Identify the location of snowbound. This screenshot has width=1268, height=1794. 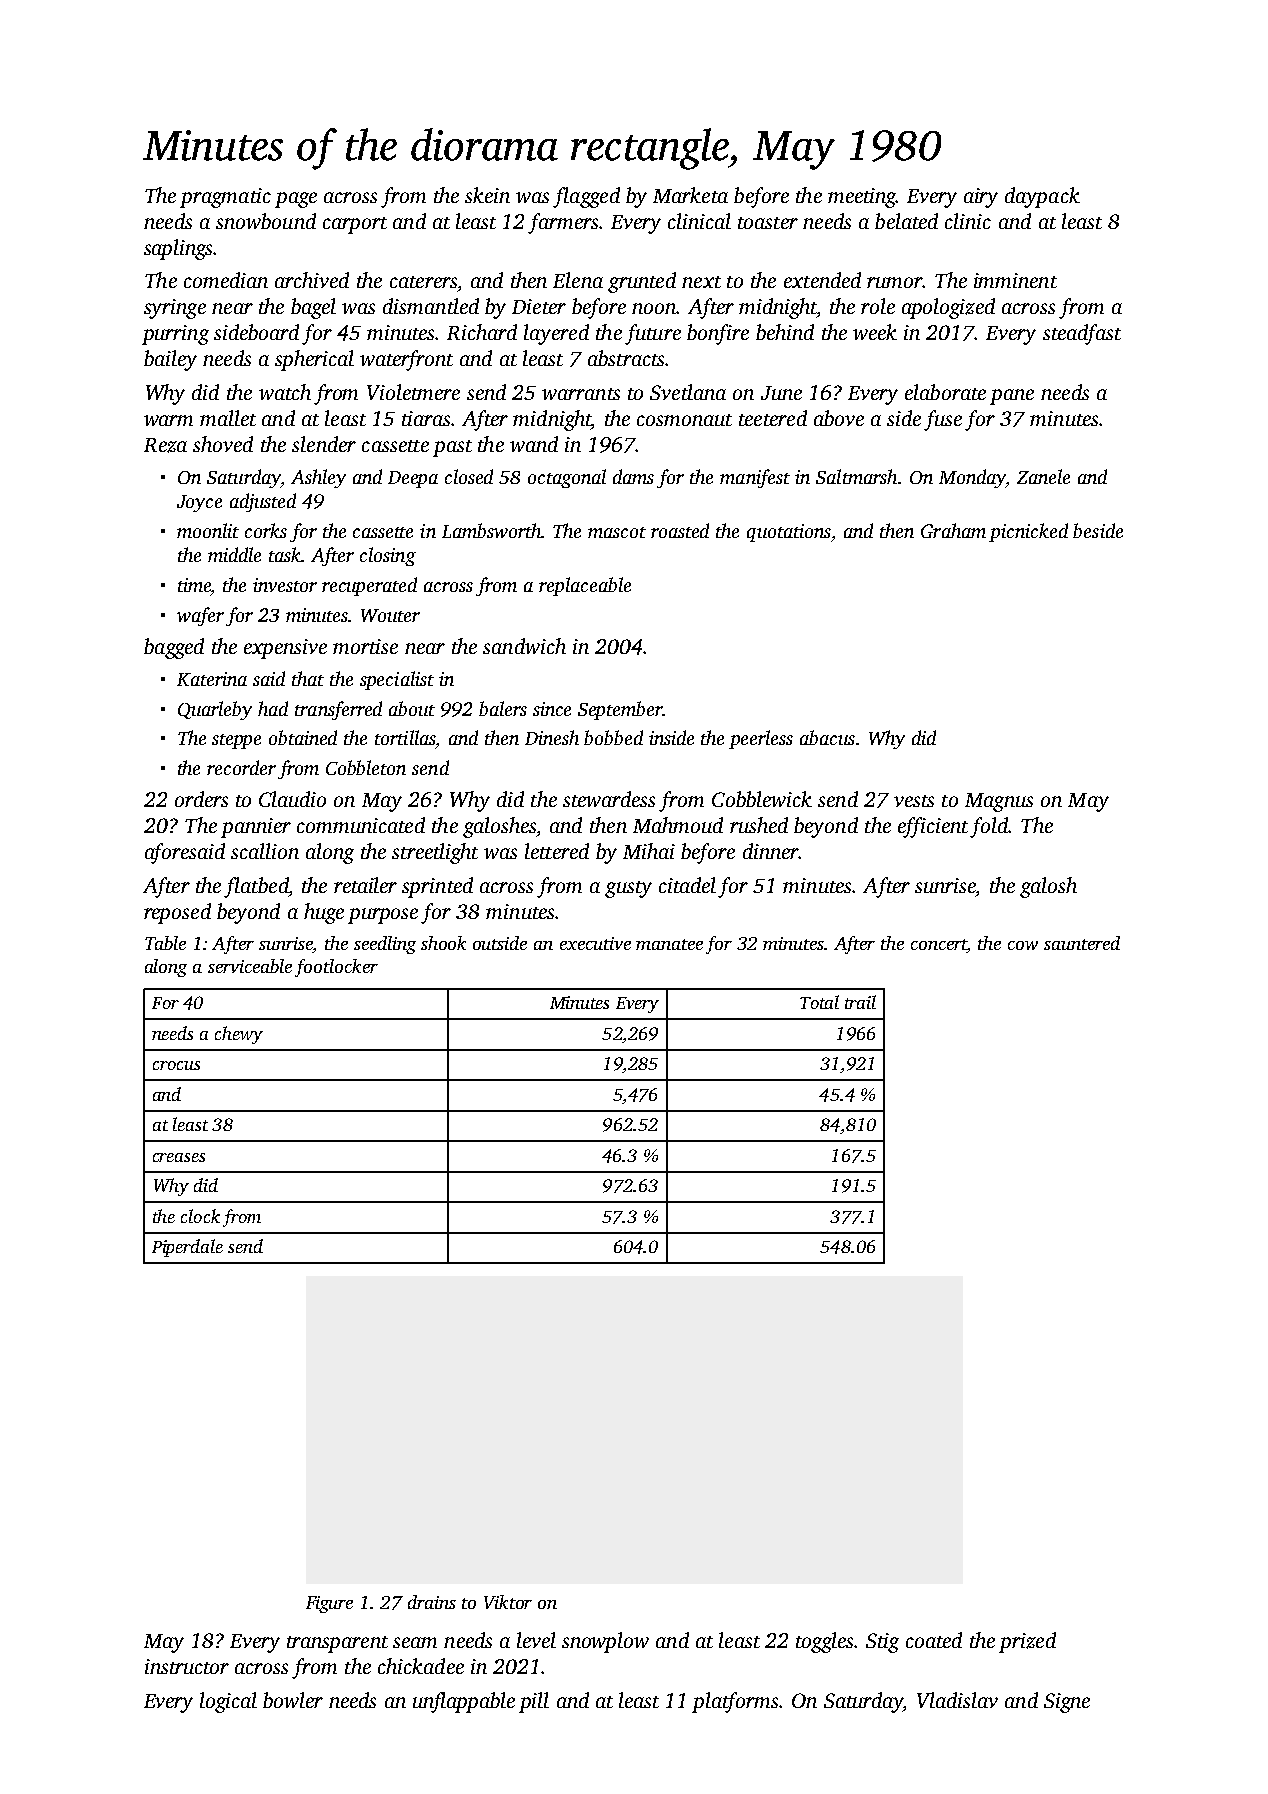
(266, 221).
